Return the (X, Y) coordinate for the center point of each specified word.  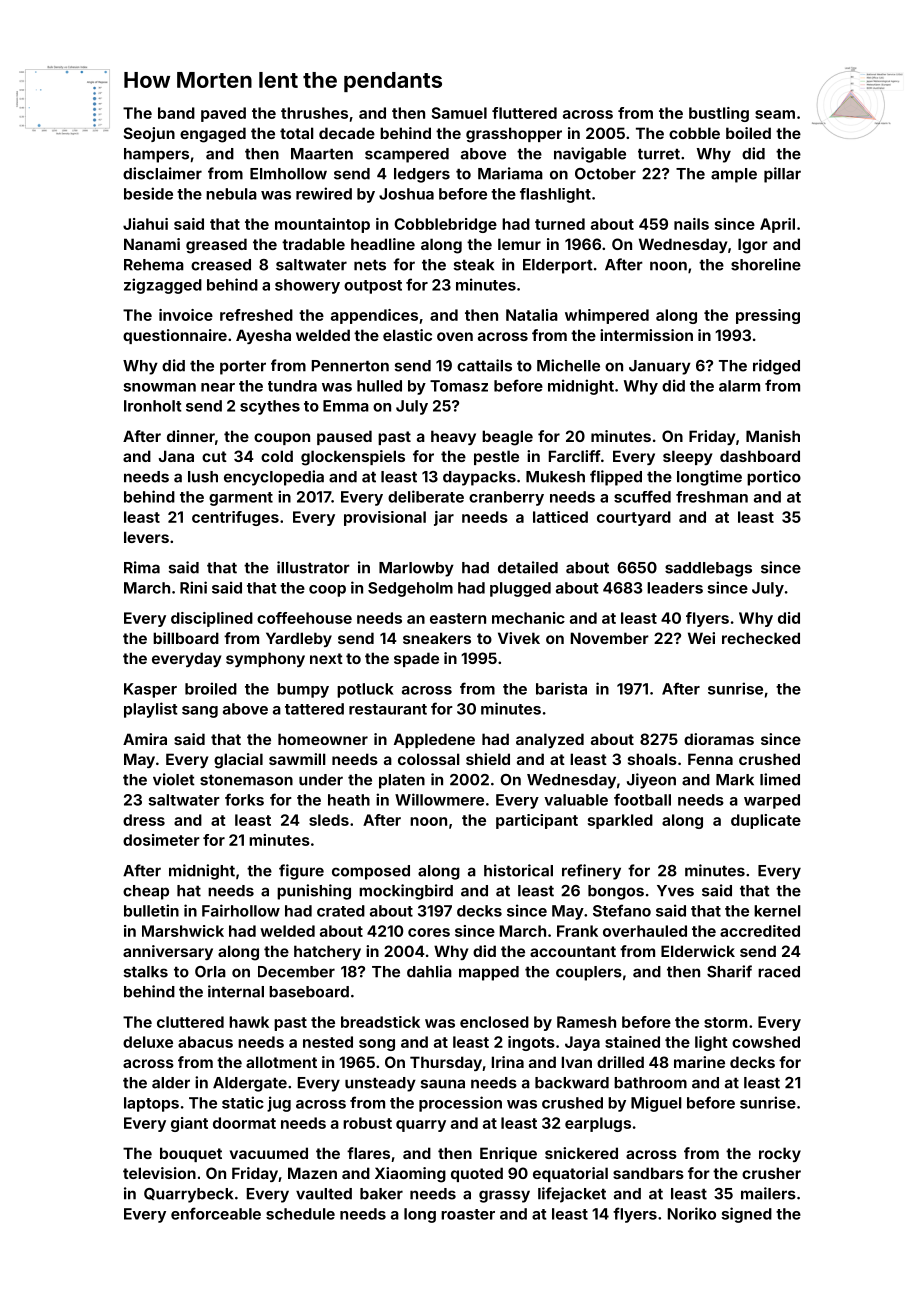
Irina (508, 1062)
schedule (300, 1214)
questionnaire (175, 336)
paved (223, 114)
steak (474, 265)
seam (775, 114)
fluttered (524, 113)
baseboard (309, 992)
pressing (768, 316)
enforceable (216, 1213)
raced (779, 972)
